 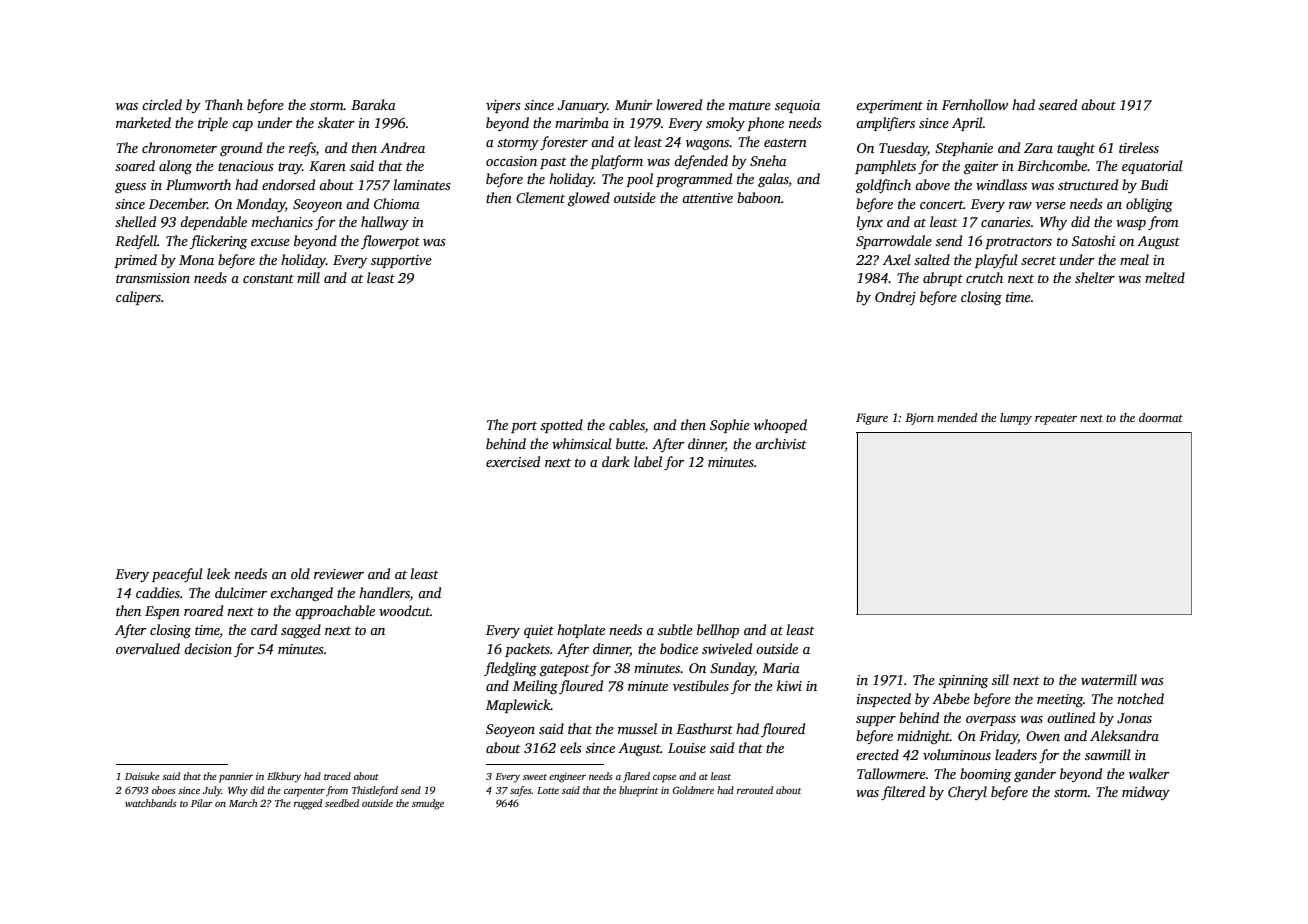 What do you see at coordinates (268, 278) in the screenshot?
I see `constant` at bounding box center [268, 278].
